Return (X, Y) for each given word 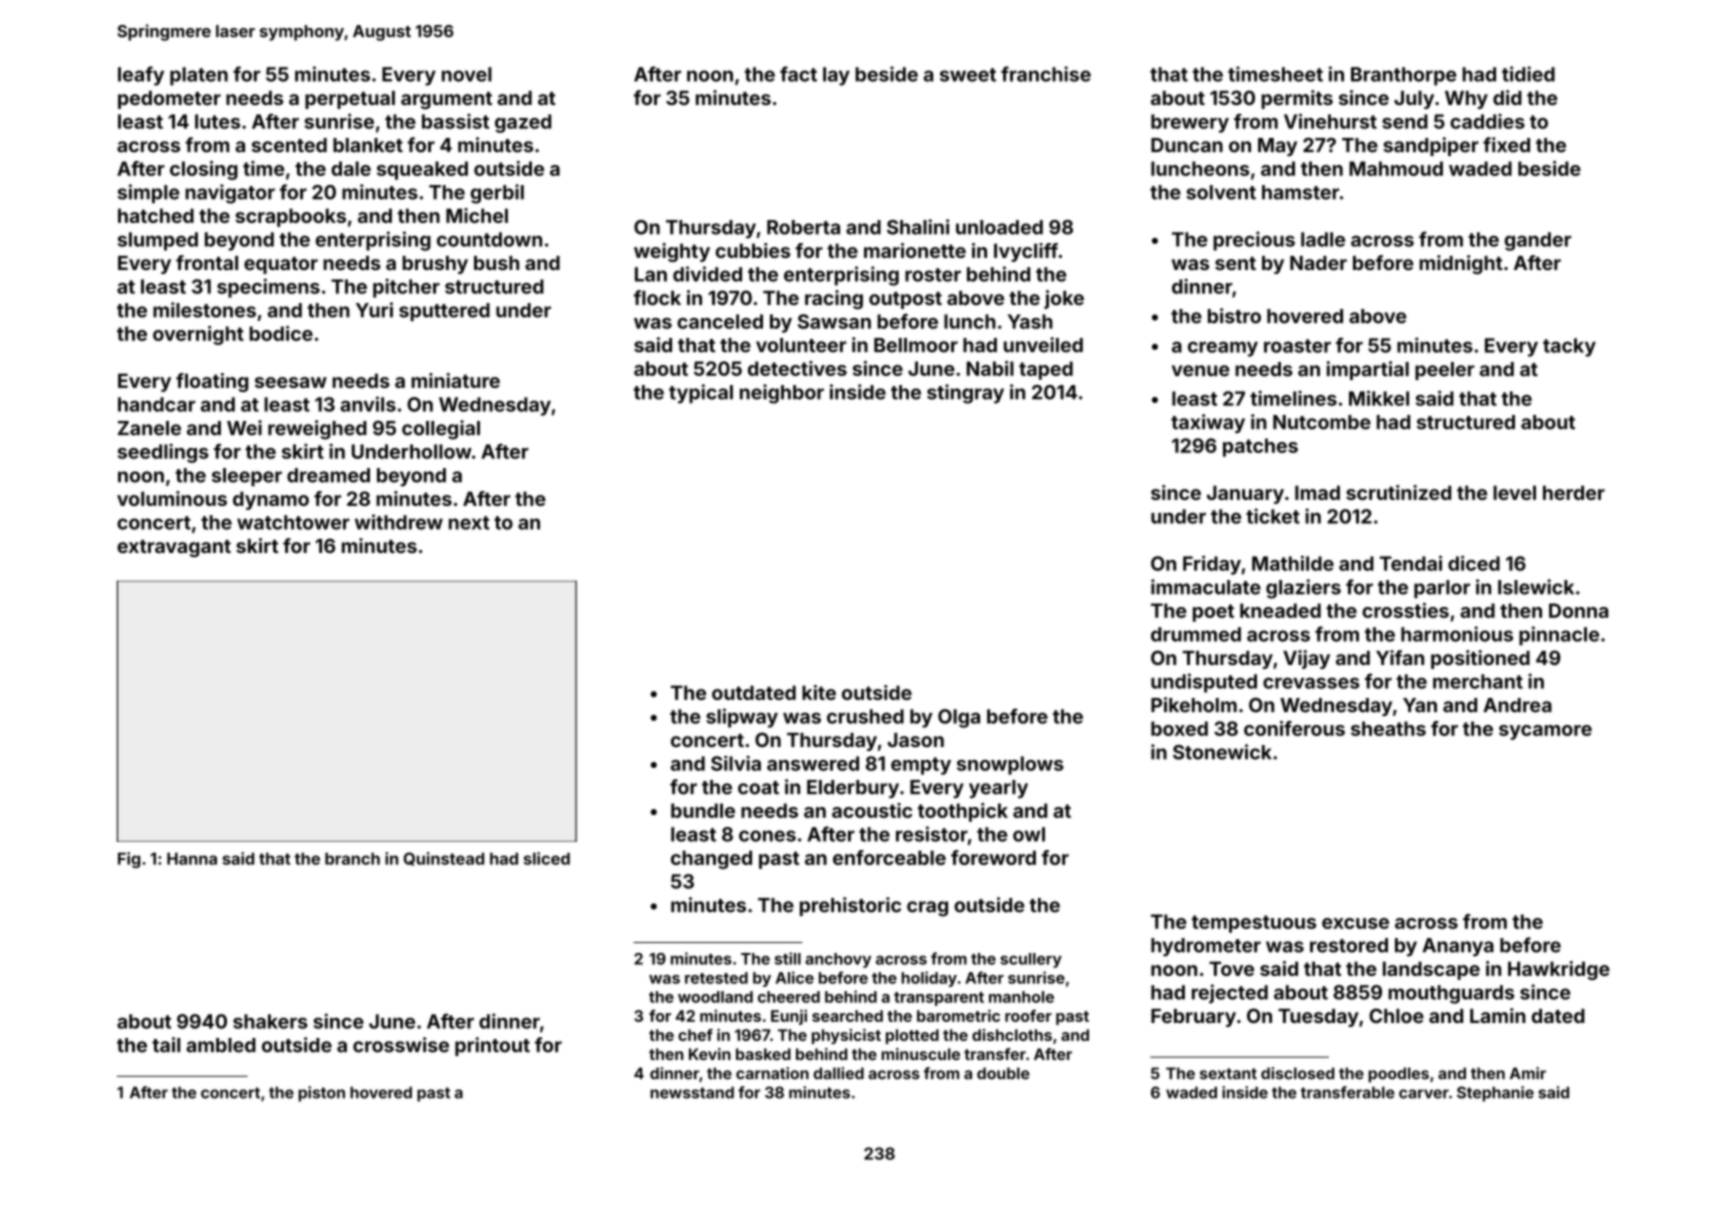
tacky (1569, 347)
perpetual (350, 100)
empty (921, 766)
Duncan (1187, 145)
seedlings (163, 453)
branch (352, 858)
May (1277, 147)
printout (492, 1046)
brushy (435, 265)
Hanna (192, 858)
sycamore (1545, 732)
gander (1538, 241)
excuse (1355, 923)
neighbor (782, 394)
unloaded (999, 227)
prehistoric (850, 906)
